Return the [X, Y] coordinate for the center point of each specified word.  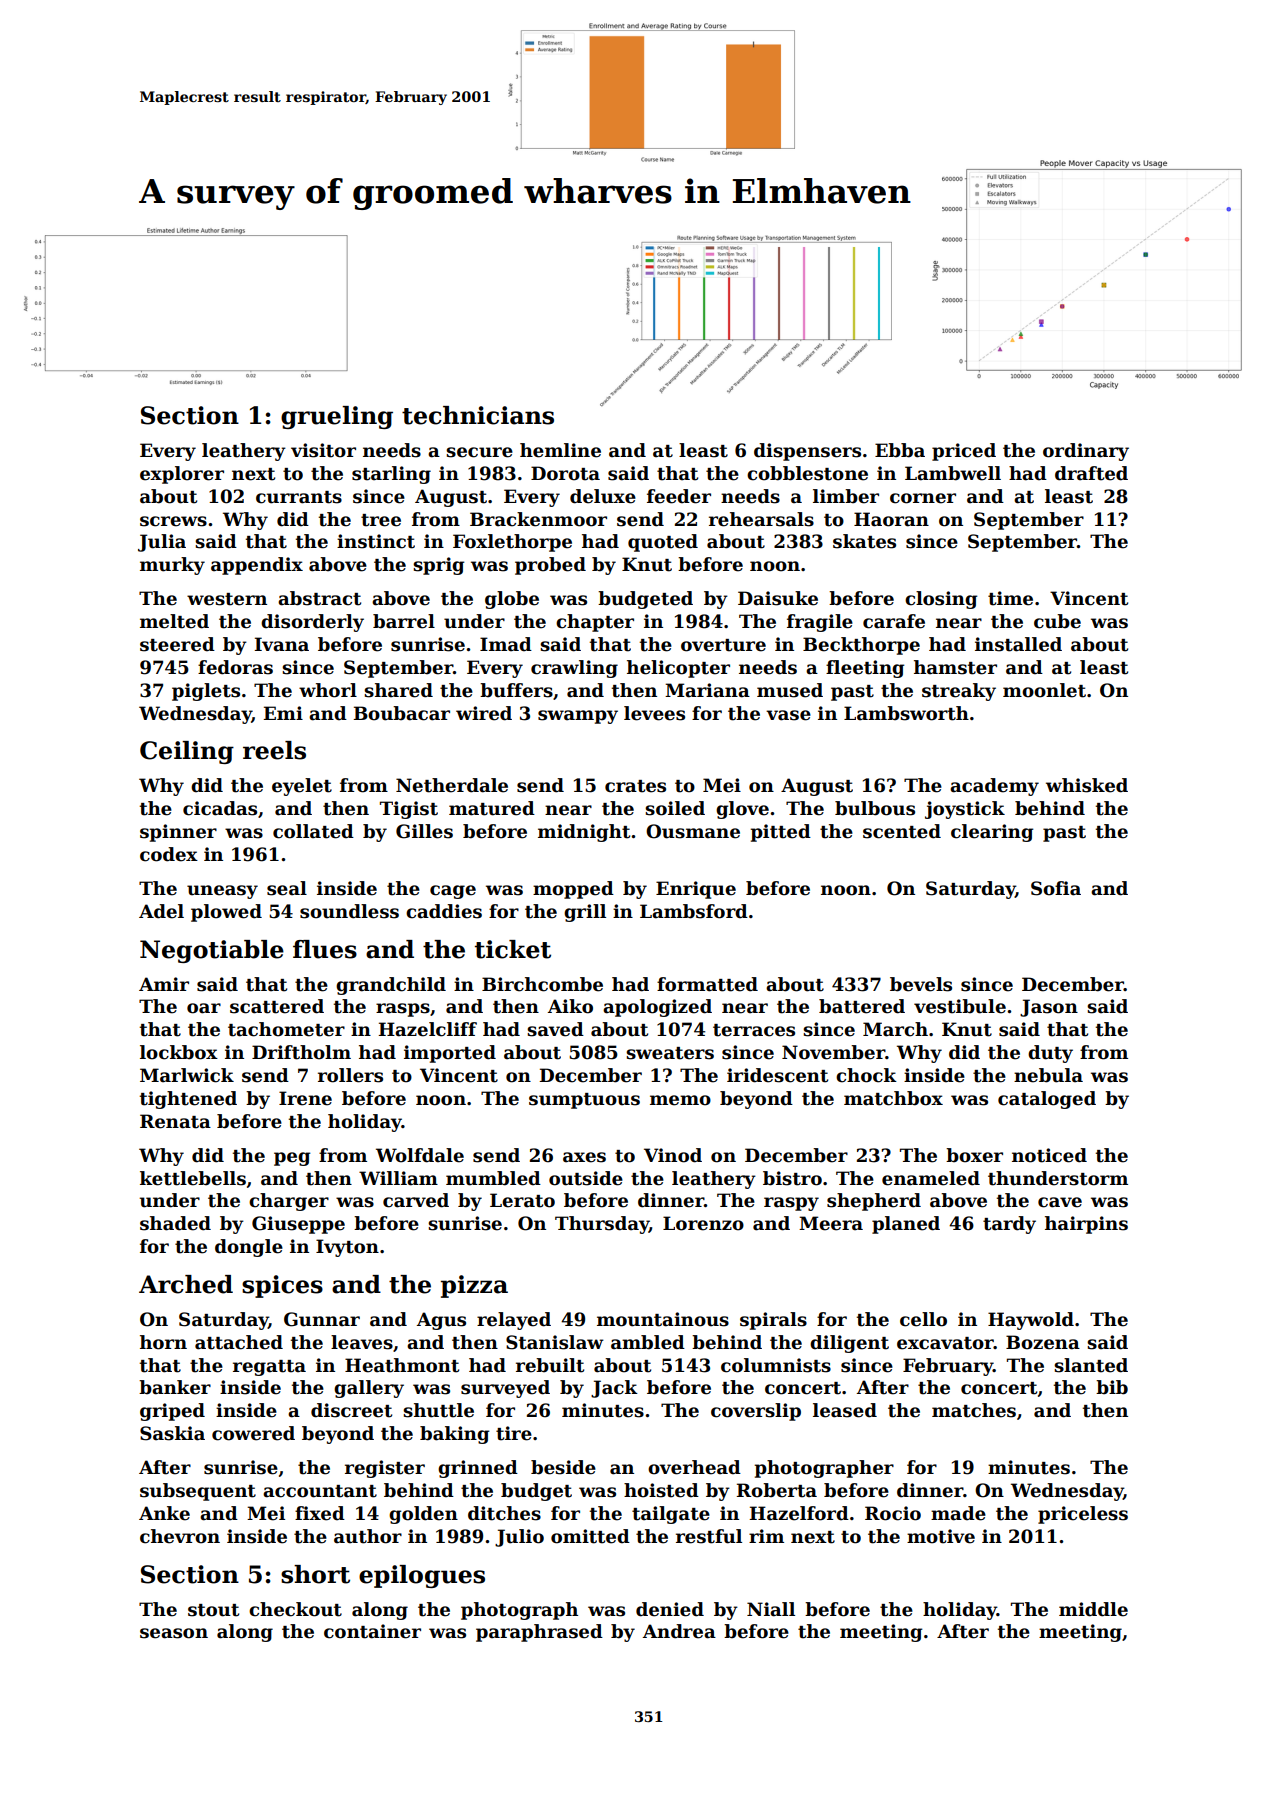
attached [239, 1342]
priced [964, 452]
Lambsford [694, 911]
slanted [1091, 1365]
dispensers [807, 452]
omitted [590, 1536]
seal [287, 888]
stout [213, 1610]
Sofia [1056, 888]
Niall [771, 1609]
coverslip [756, 1412]
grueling [337, 417]
